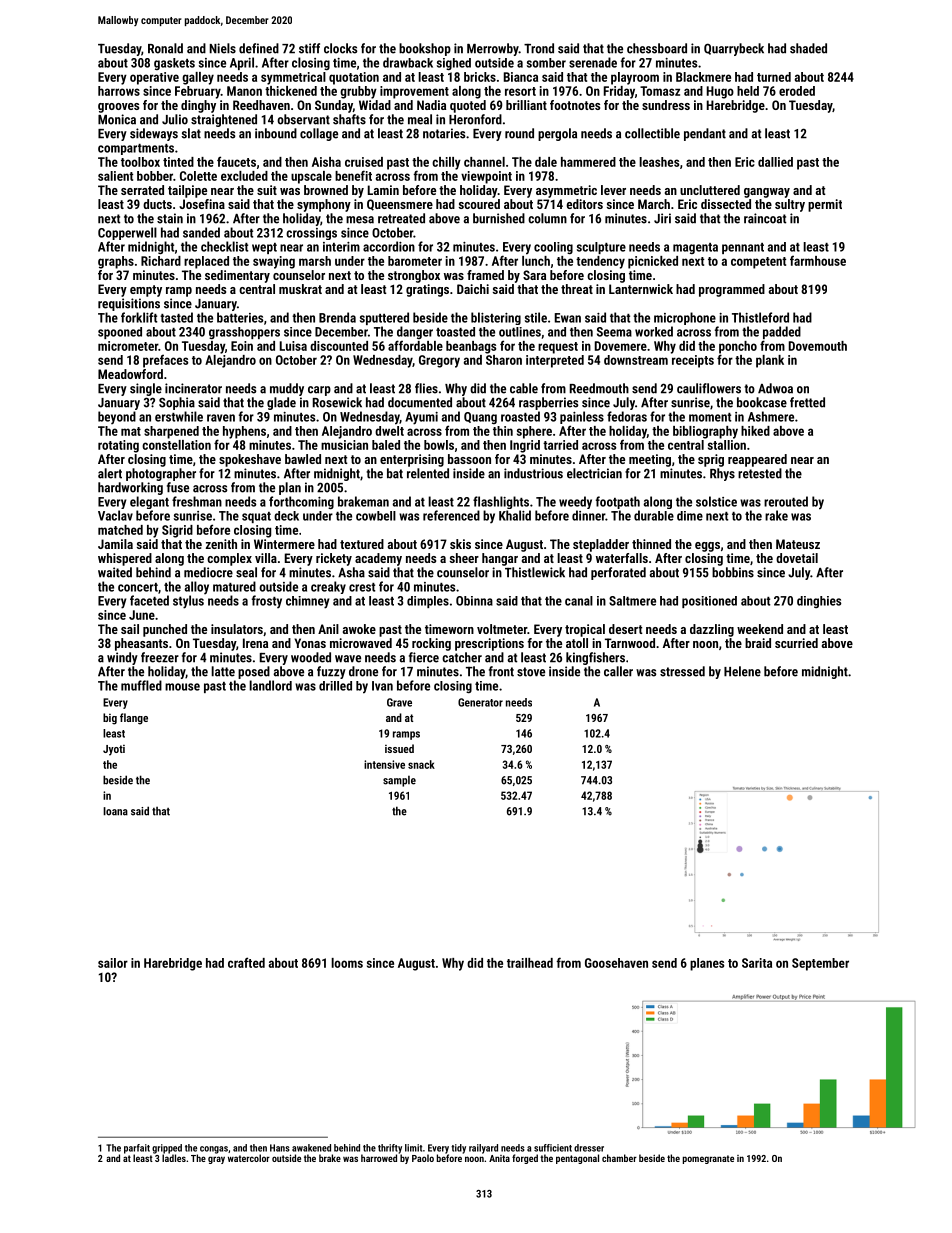  What do you see at coordinates (757, 963) in the image?
I see `Sarita` at bounding box center [757, 963].
